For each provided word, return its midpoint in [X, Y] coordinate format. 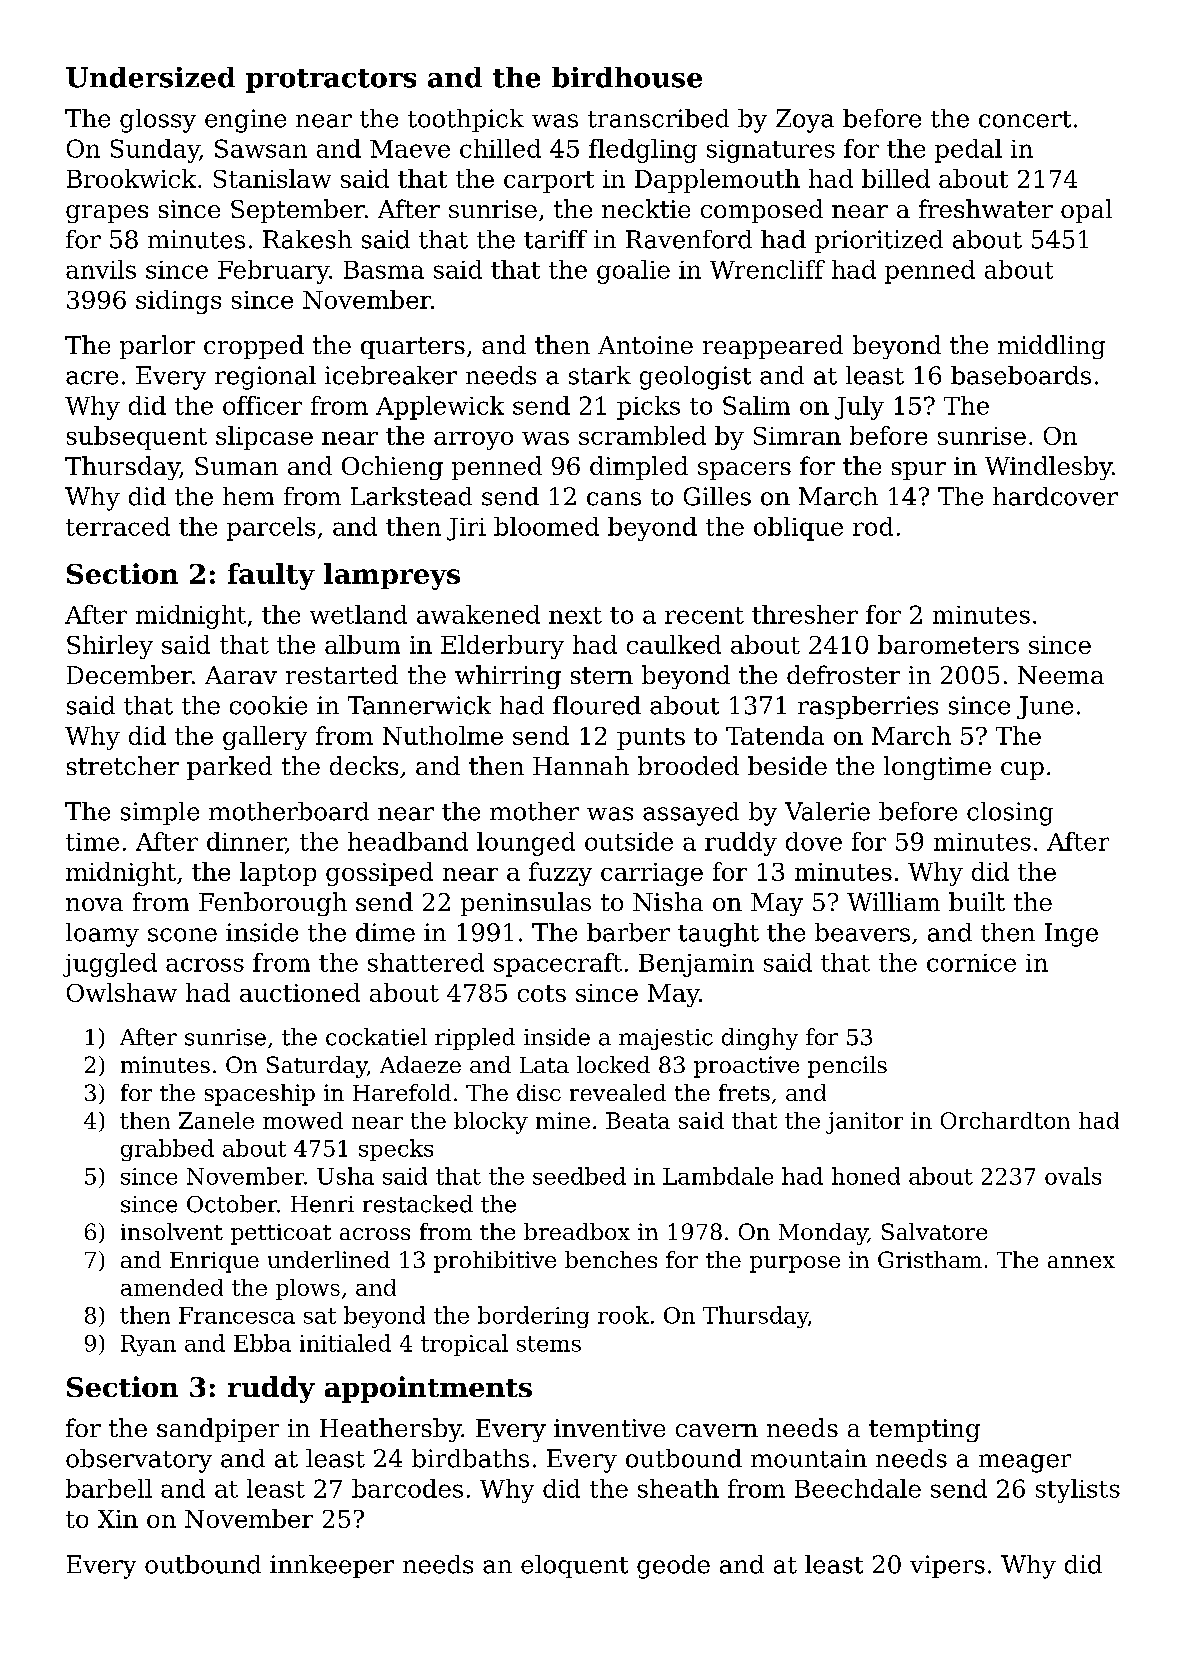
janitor [864, 1123]
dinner [246, 842]
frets [744, 1092]
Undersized [150, 77]
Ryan [148, 1345]
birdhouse [627, 77]
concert [1025, 119]
